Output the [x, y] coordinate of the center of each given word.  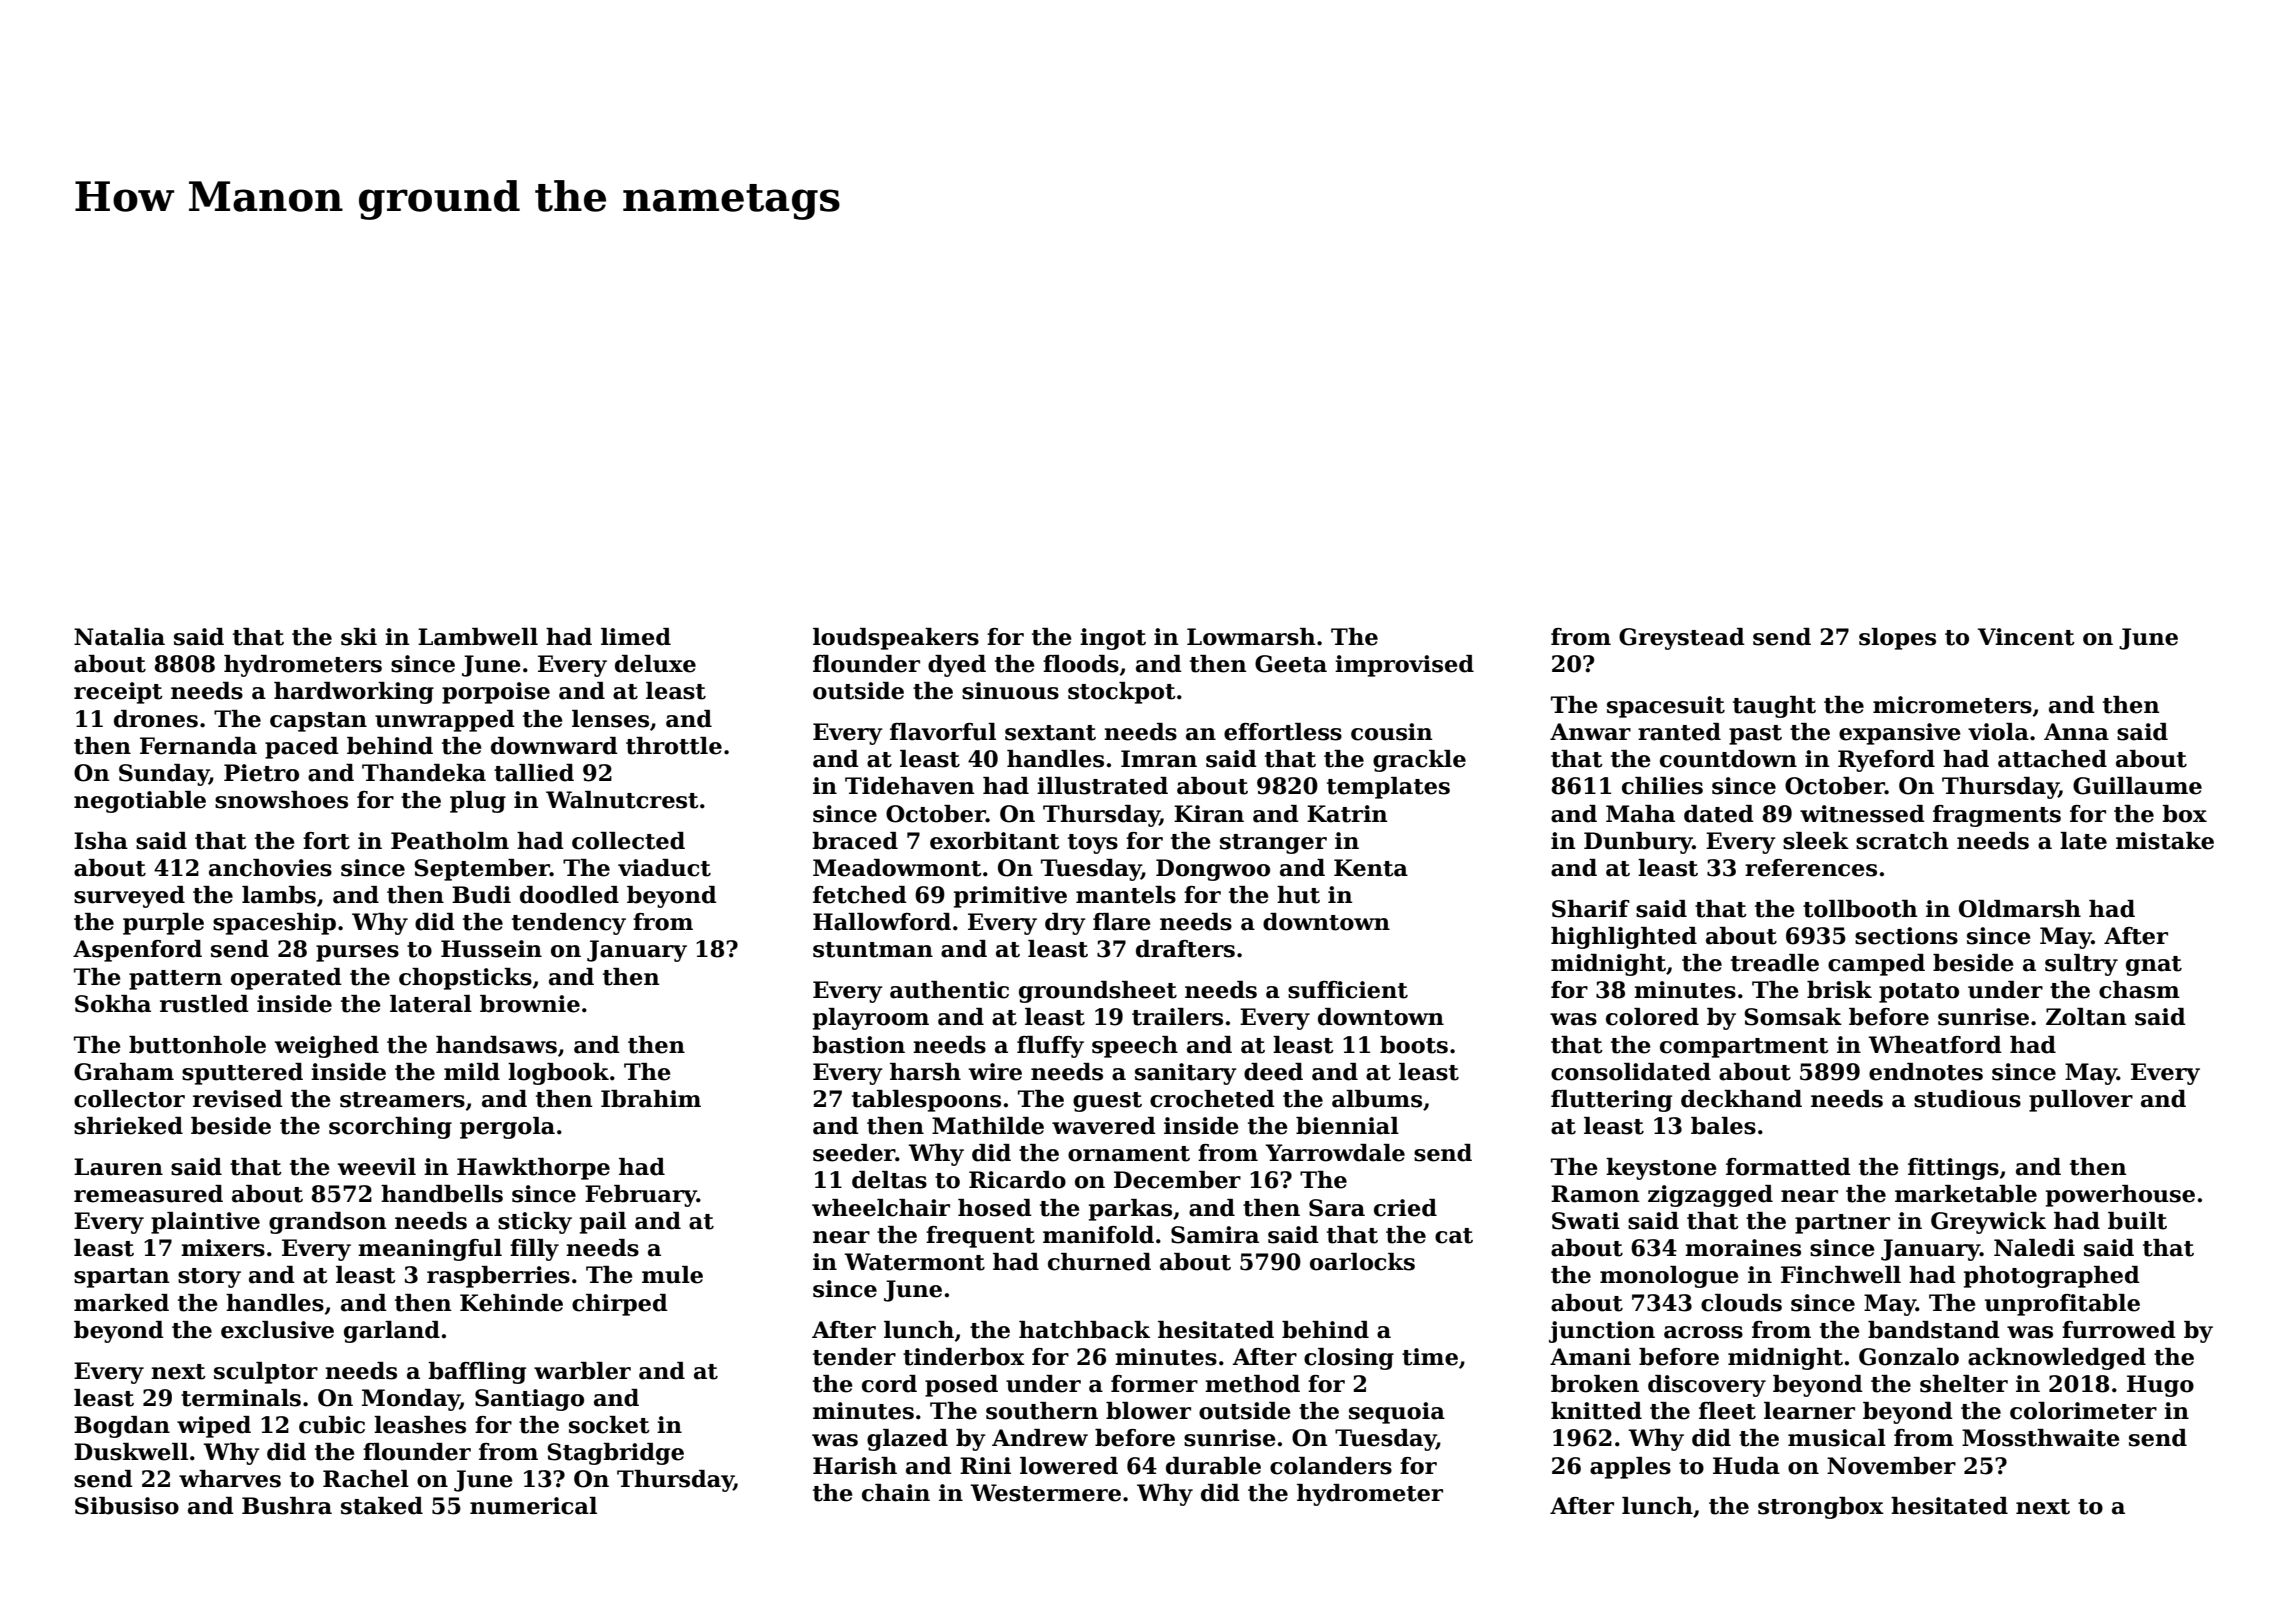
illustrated [1102, 786]
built [2137, 1221]
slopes [1897, 639]
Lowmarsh [1251, 637]
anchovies [270, 868]
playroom [871, 1019]
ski [359, 637]
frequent [980, 1237]
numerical [533, 1506]
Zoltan [2086, 1017]
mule [672, 1275]
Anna [2076, 732]
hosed [995, 1208]
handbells [442, 1194]
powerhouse [2120, 1196]
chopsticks [465, 979]
